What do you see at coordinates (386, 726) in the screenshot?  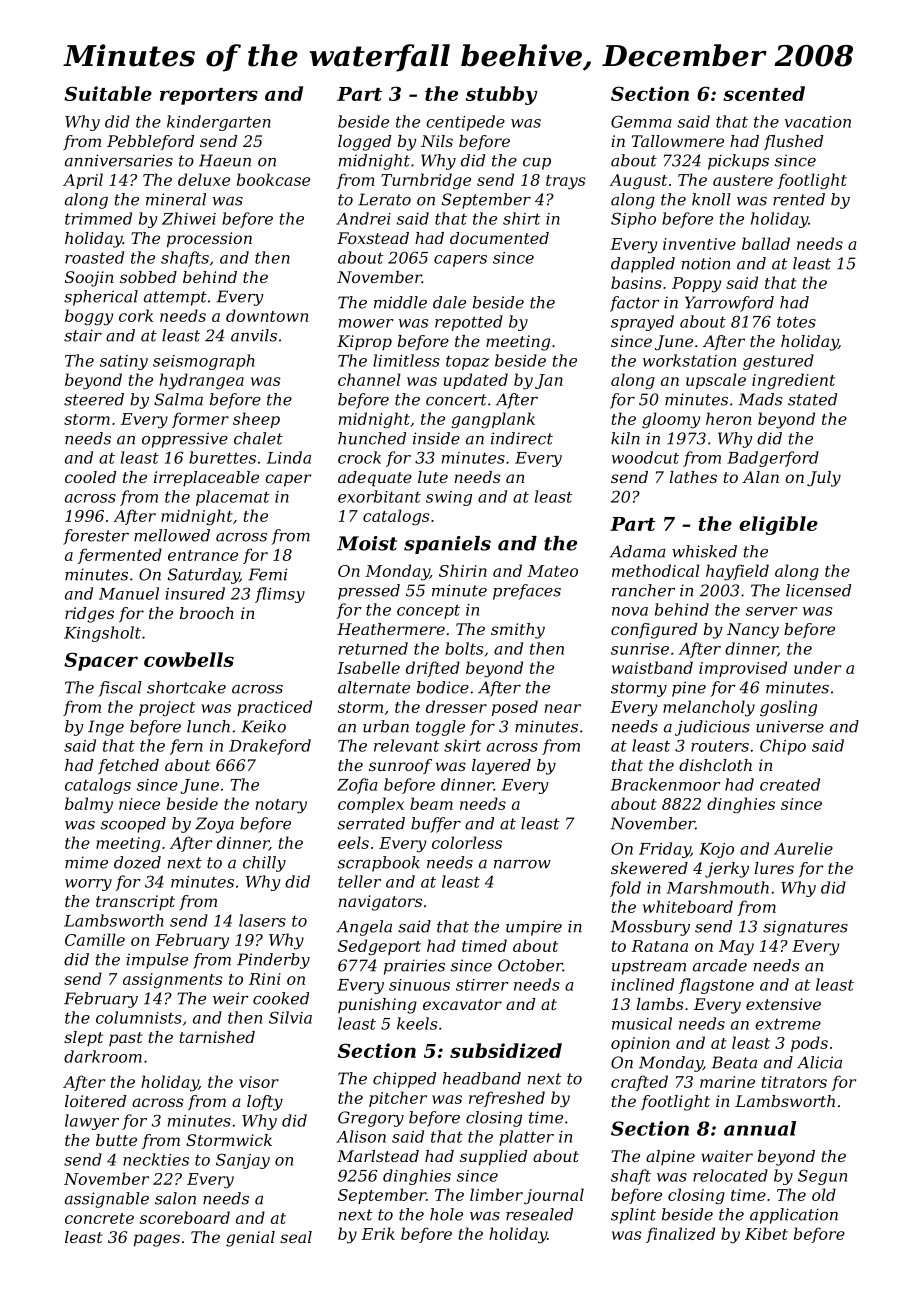 I see `urban` at bounding box center [386, 726].
